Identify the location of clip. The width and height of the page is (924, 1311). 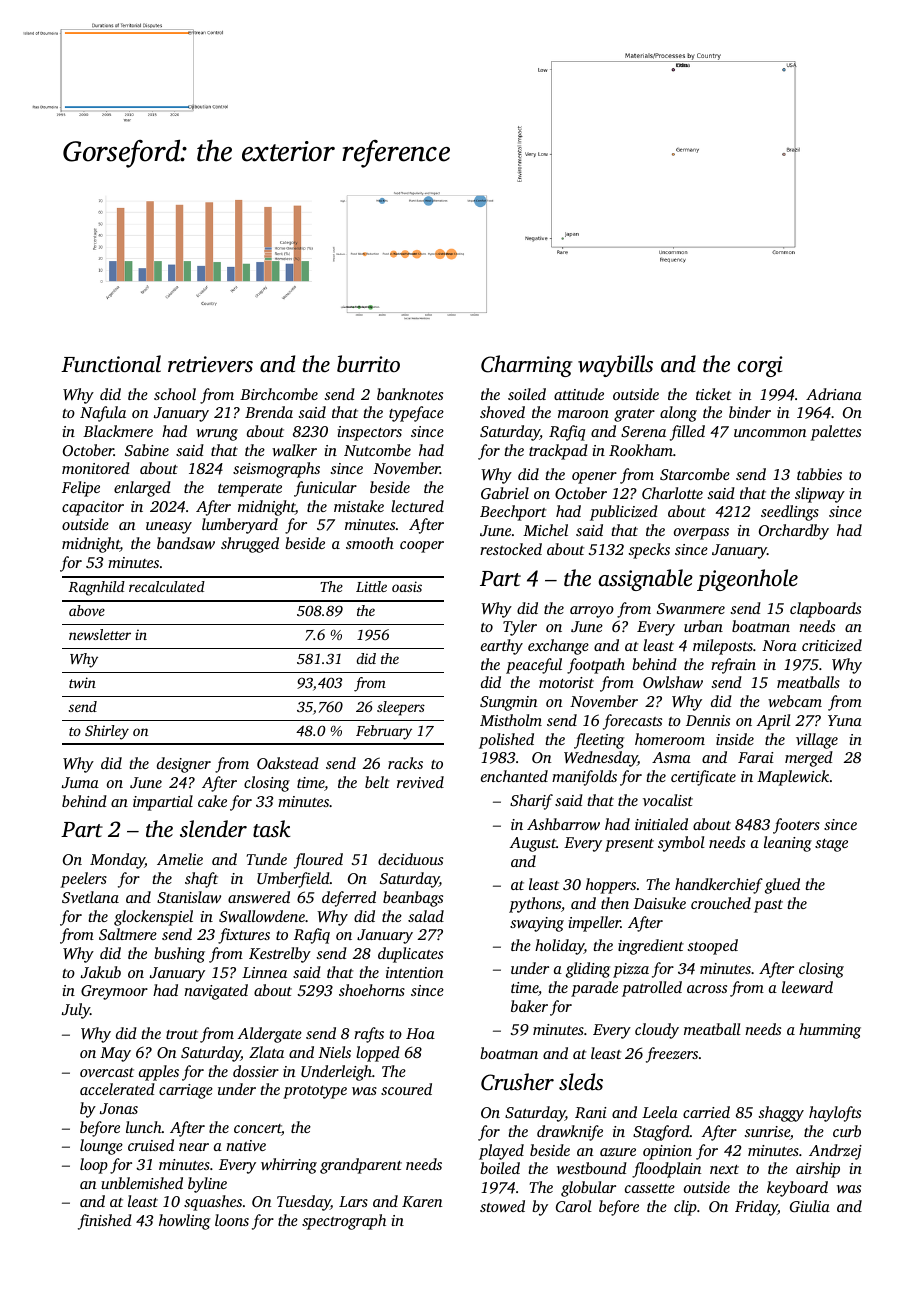
(685, 1208).
